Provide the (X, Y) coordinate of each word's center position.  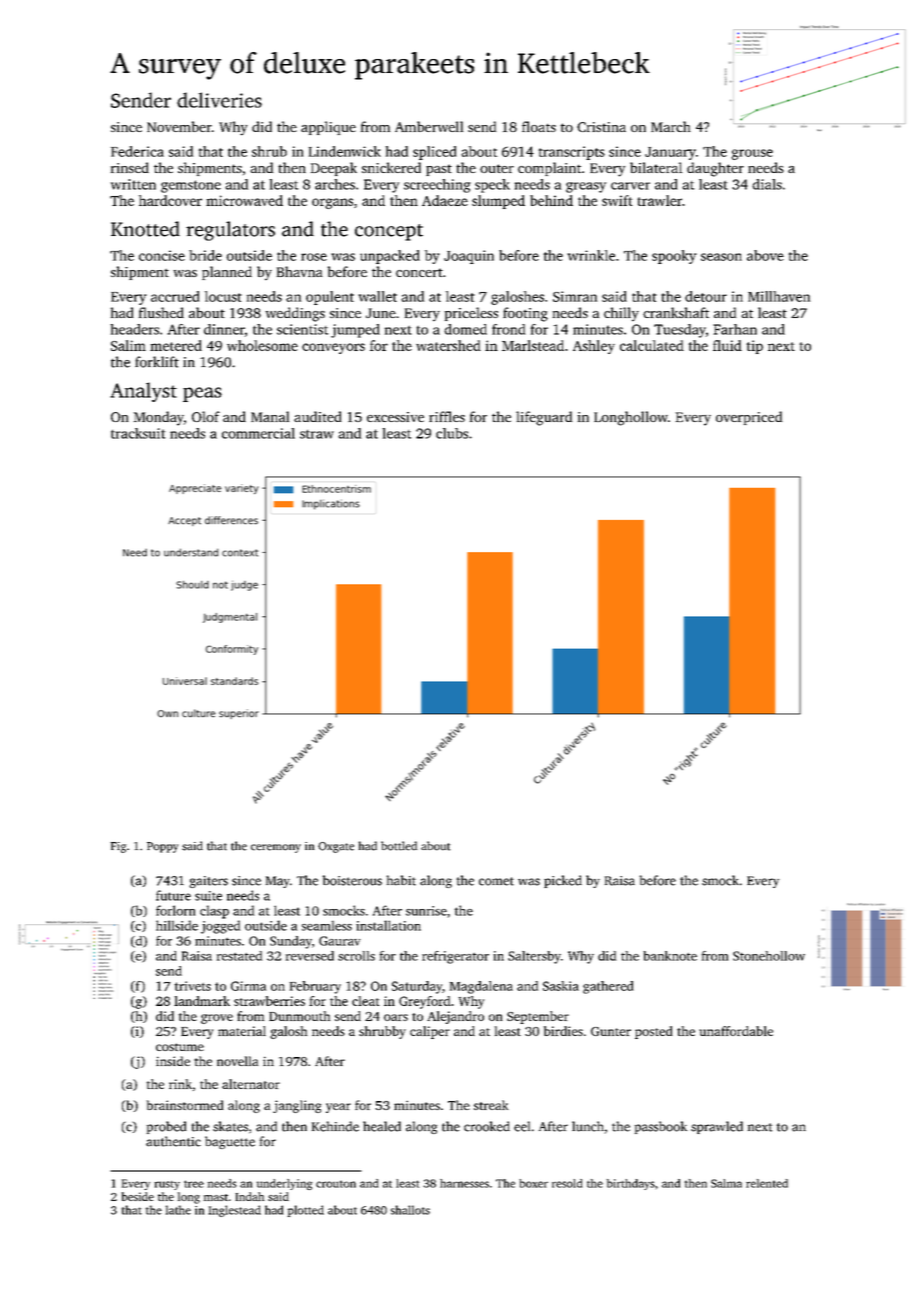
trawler (660, 200)
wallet (377, 296)
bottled (399, 846)
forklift (157, 362)
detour (706, 296)
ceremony (276, 848)
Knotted (145, 229)
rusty (167, 1185)
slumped (498, 202)
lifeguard (544, 418)
